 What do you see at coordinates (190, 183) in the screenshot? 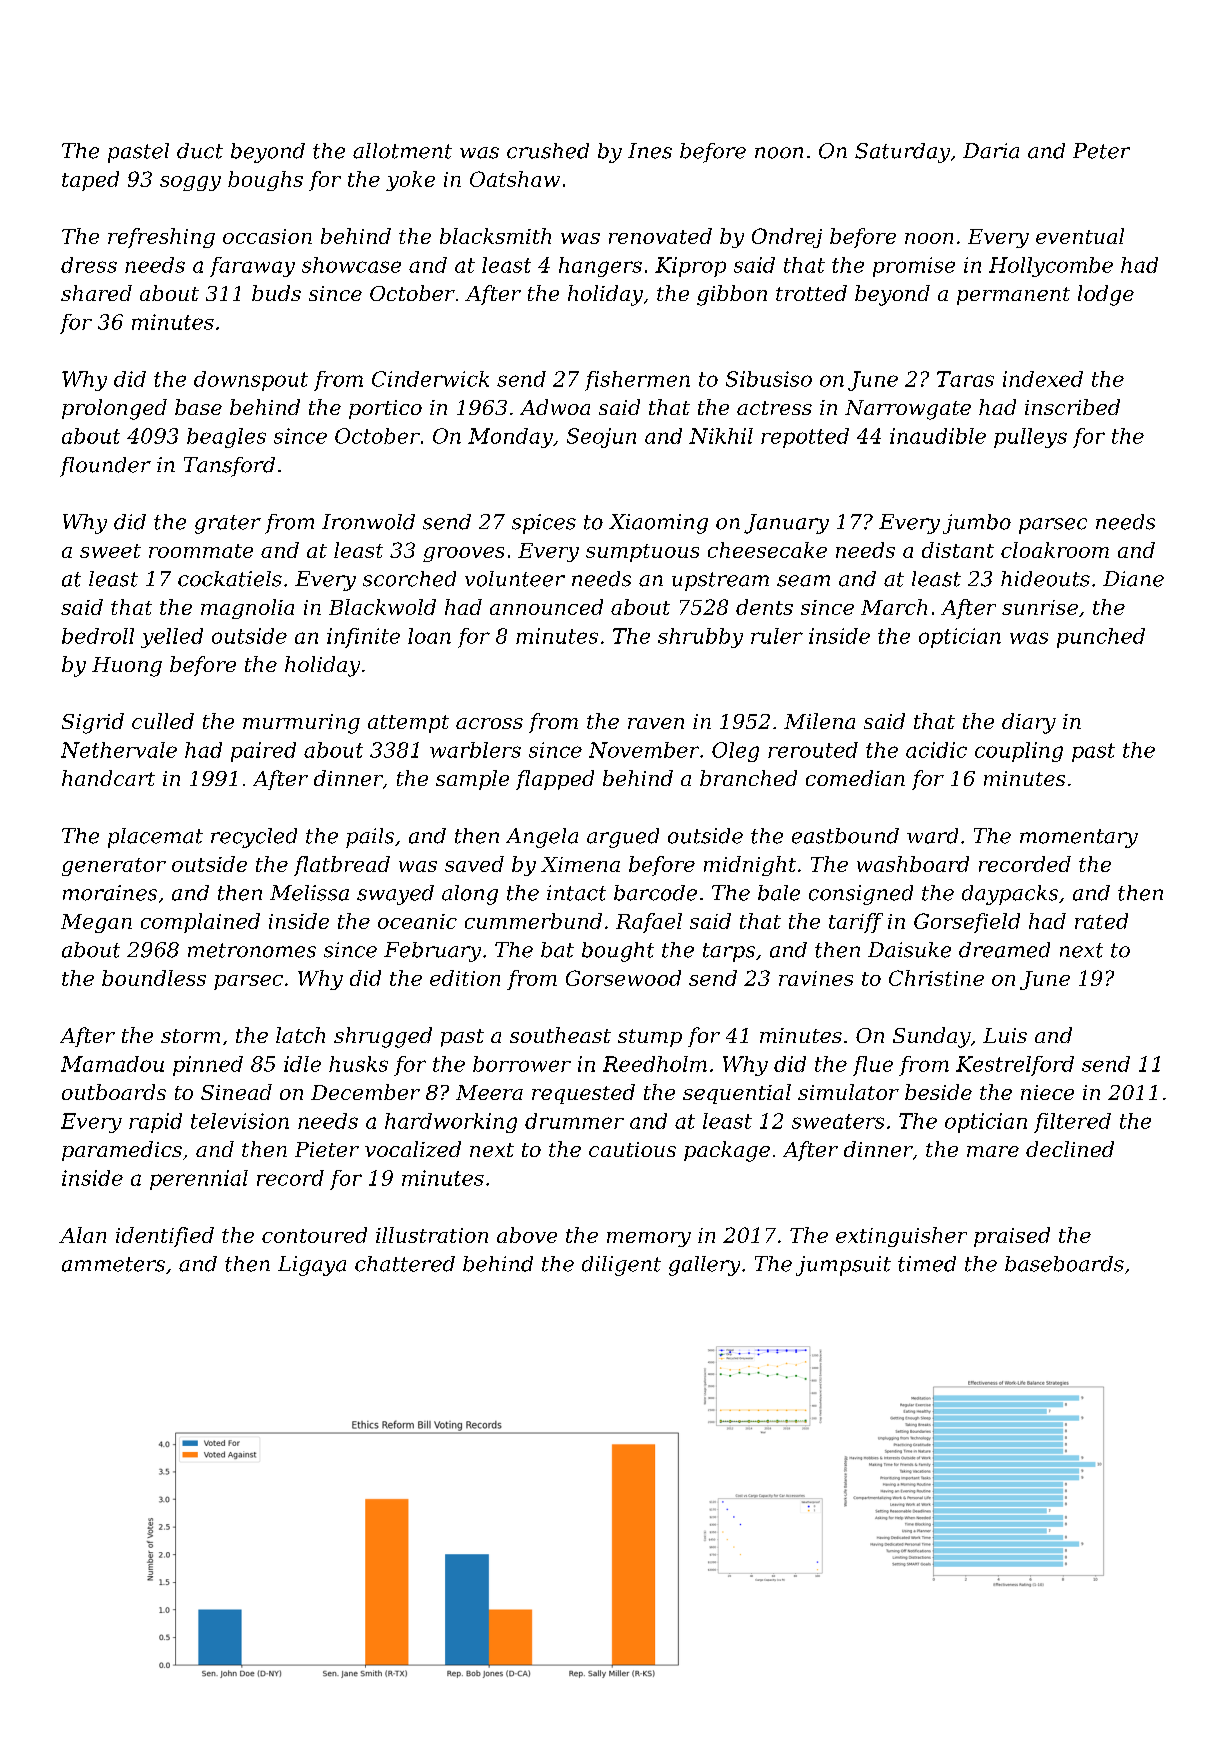
I see `soggy` at bounding box center [190, 183].
